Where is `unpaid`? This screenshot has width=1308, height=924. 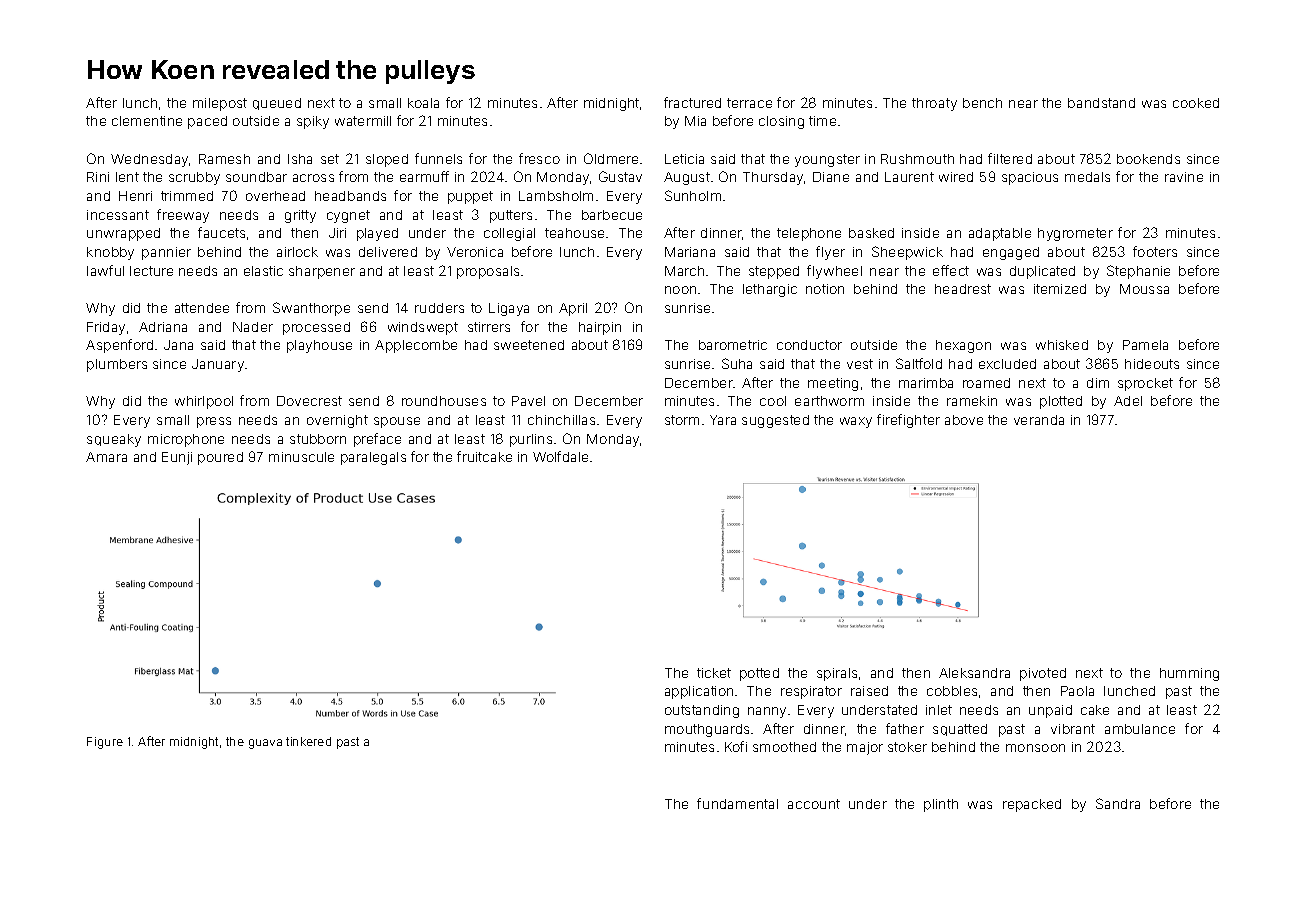
unpaid is located at coordinates (1050, 711).
